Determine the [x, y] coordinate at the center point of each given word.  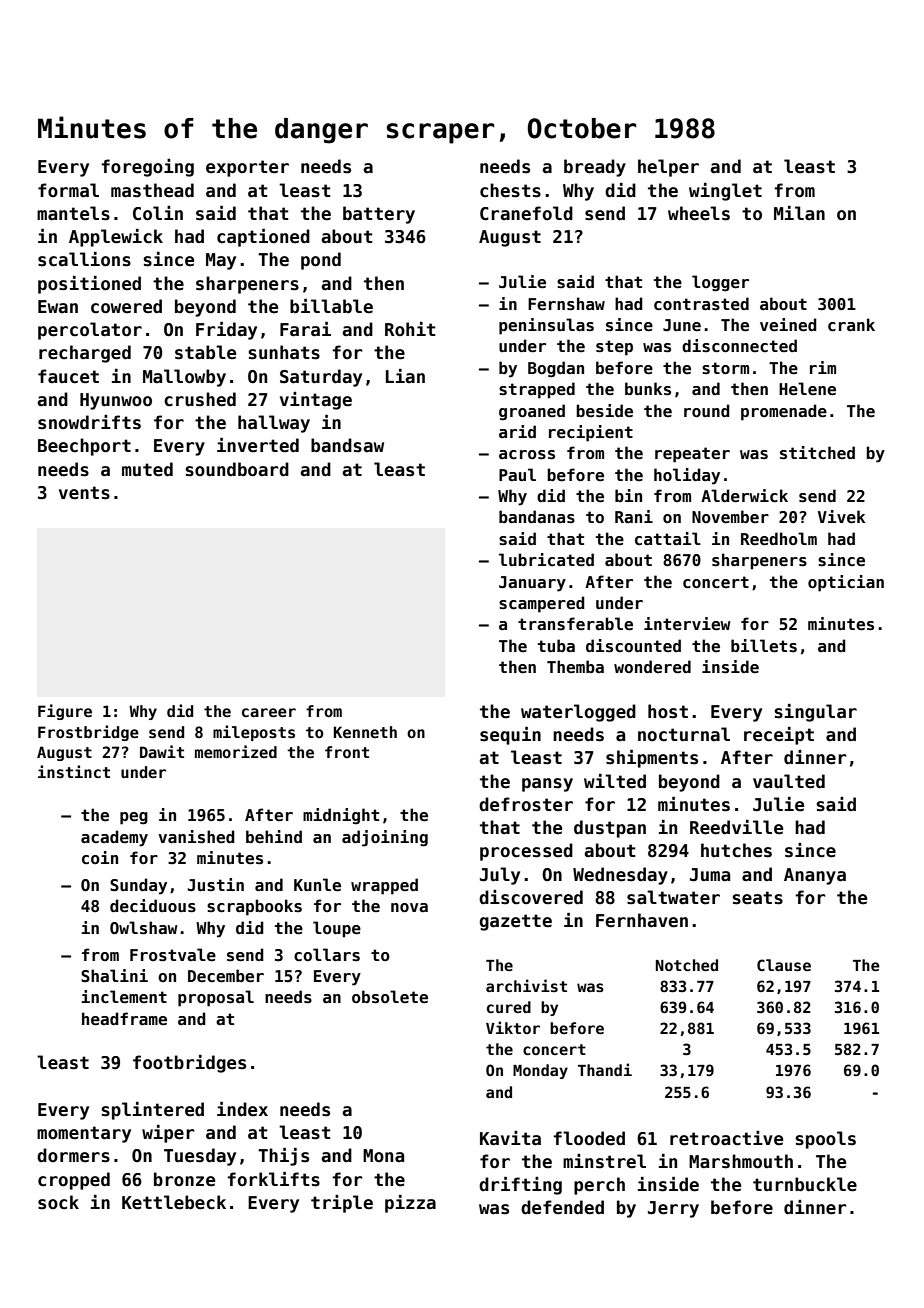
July [500, 876]
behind [274, 836]
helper [668, 168]
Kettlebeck [174, 1202]
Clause [784, 965]
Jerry [673, 1209]
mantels [73, 213]
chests [510, 190]
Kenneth [365, 732]
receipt [779, 736]
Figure [65, 712]
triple [342, 1204]
